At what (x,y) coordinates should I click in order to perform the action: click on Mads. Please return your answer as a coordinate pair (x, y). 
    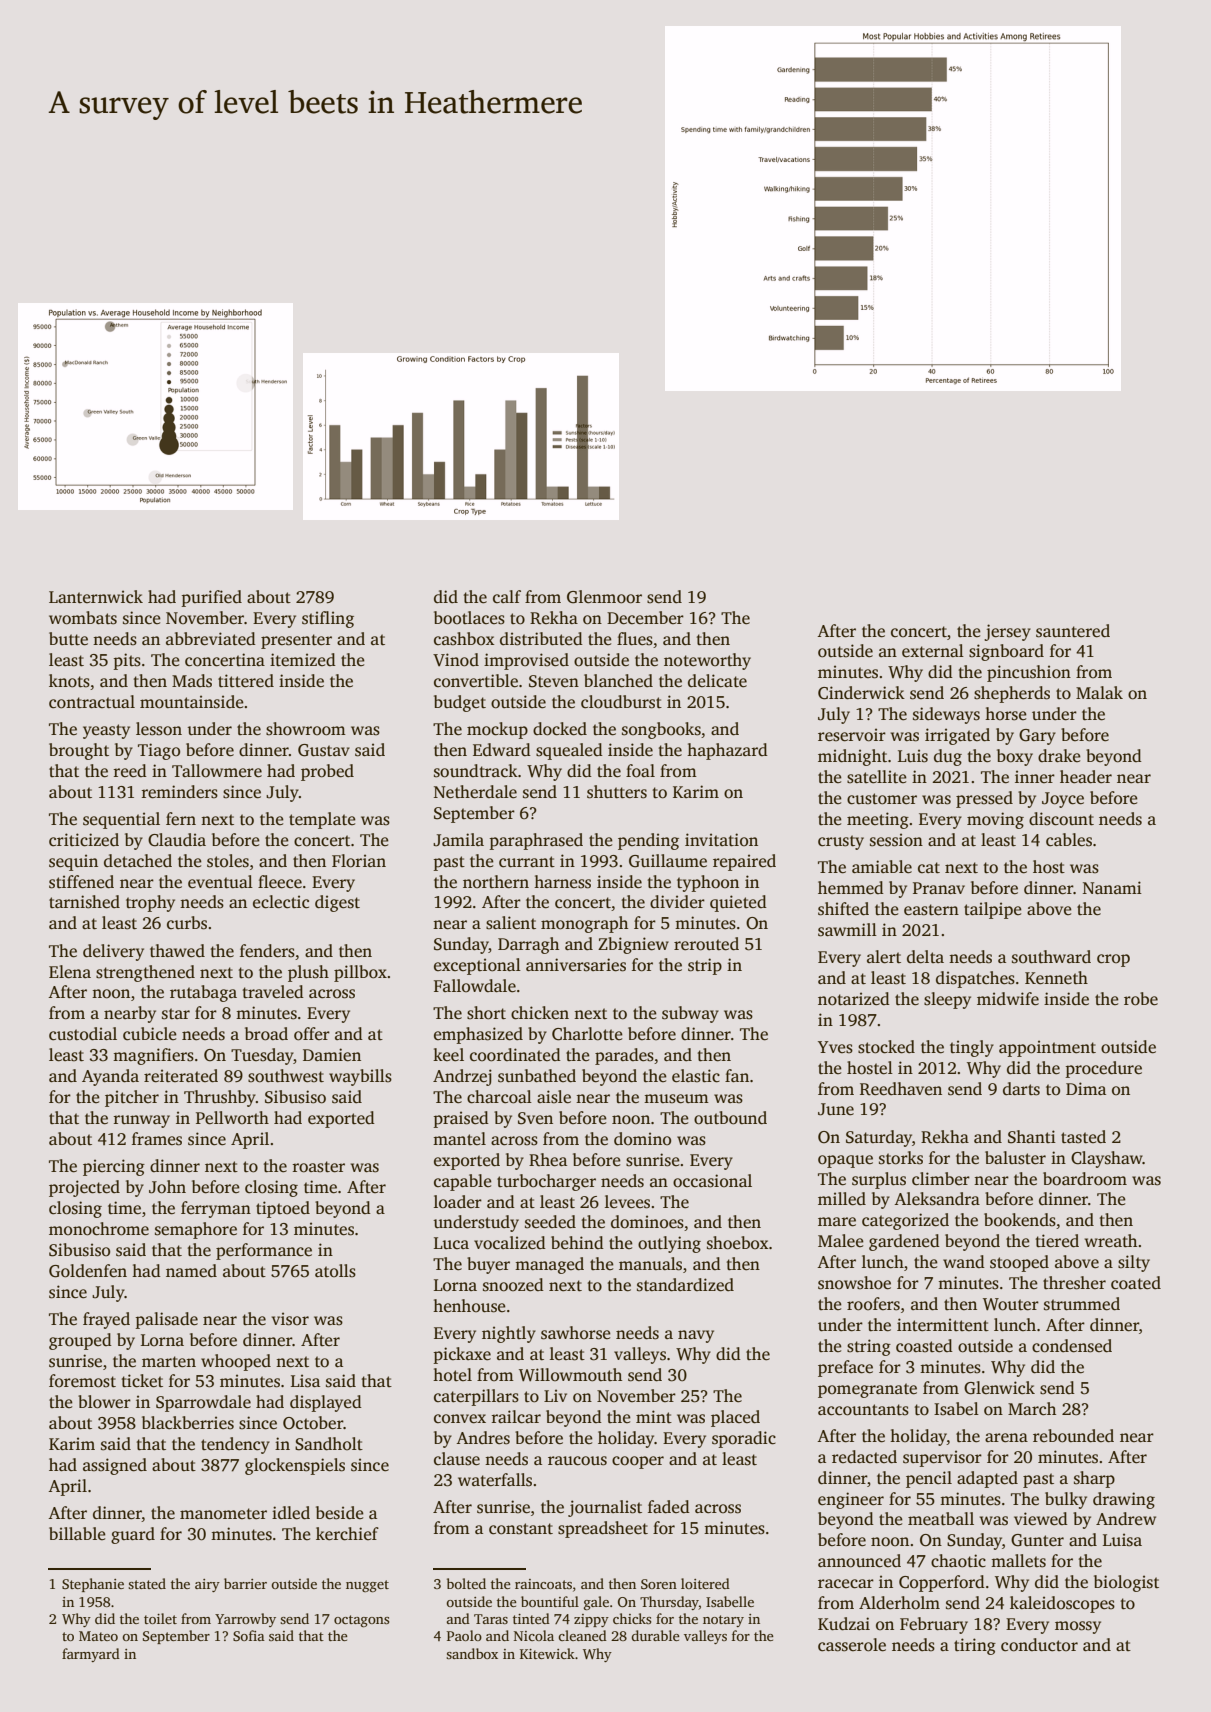
    Looking at the image, I should click on (192, 681).
